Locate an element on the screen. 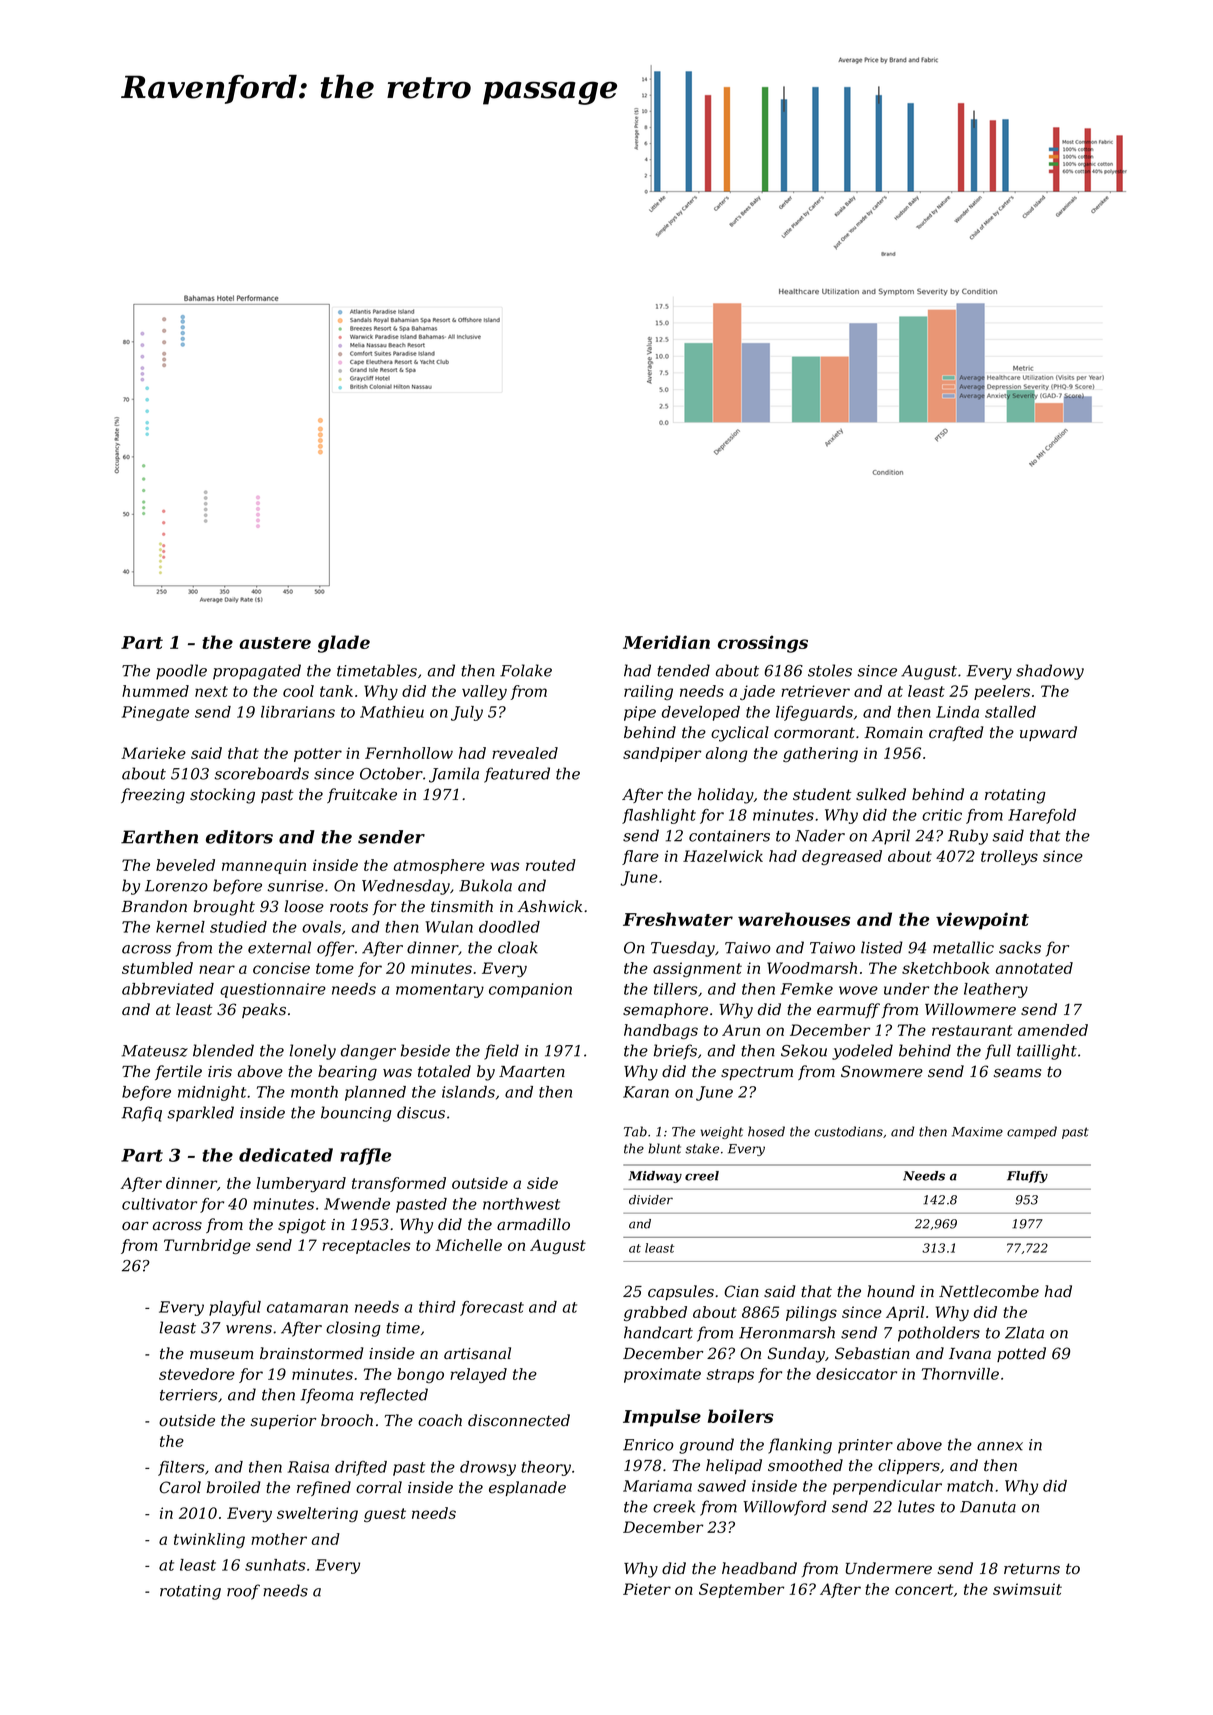  concert is located at coordinates (924, 1589).
